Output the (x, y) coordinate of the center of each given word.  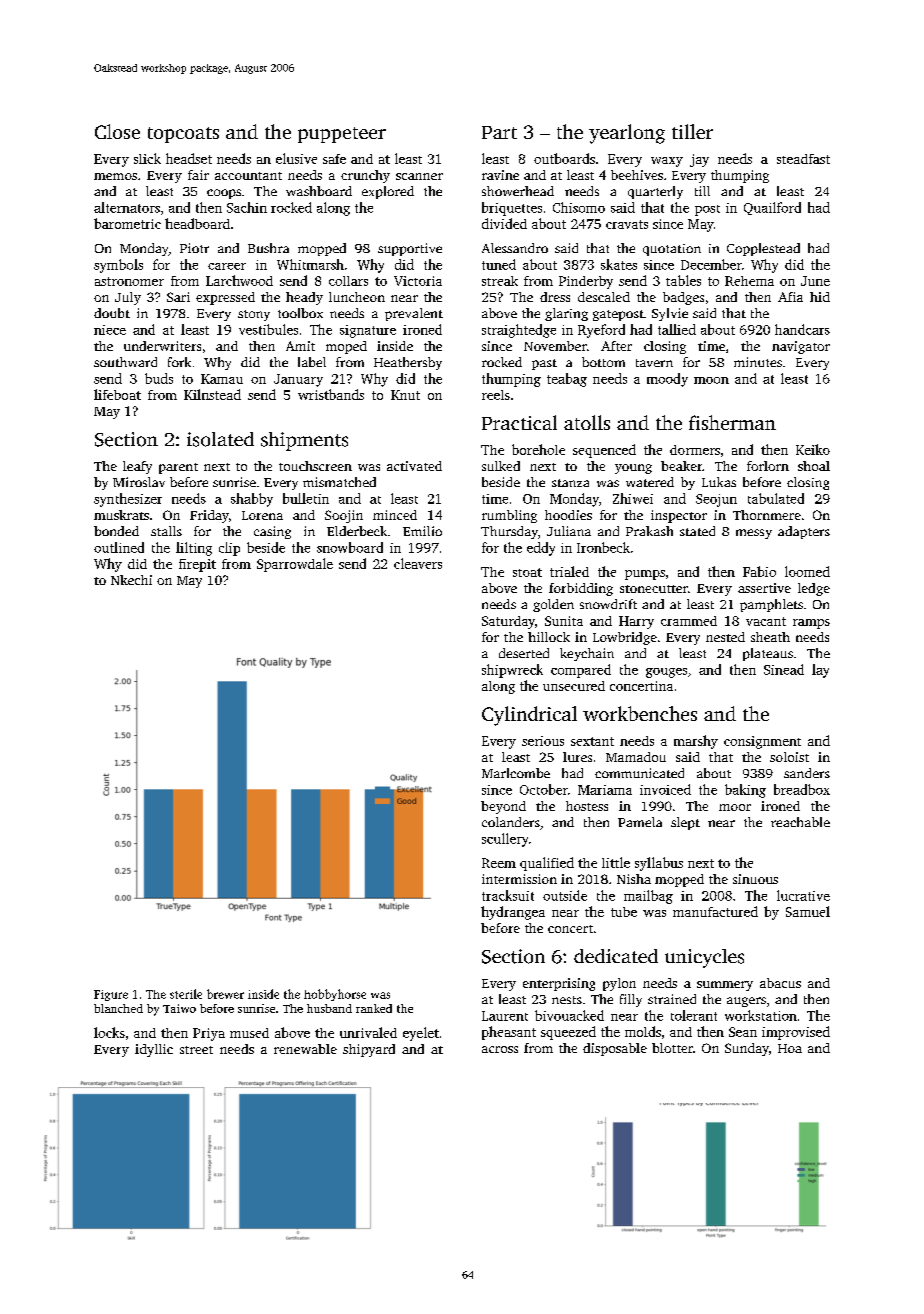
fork (179, 362)
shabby (252, 500)
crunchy (365, 176)
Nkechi (131, 580)
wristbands (331, 394)
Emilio (422, 531)
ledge (814, 589)
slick (147, 158)
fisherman (732, 422)
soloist (789, 757)
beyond (503, 807)
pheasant (509, 1033)
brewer (225, 994)
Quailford (772, 208)
